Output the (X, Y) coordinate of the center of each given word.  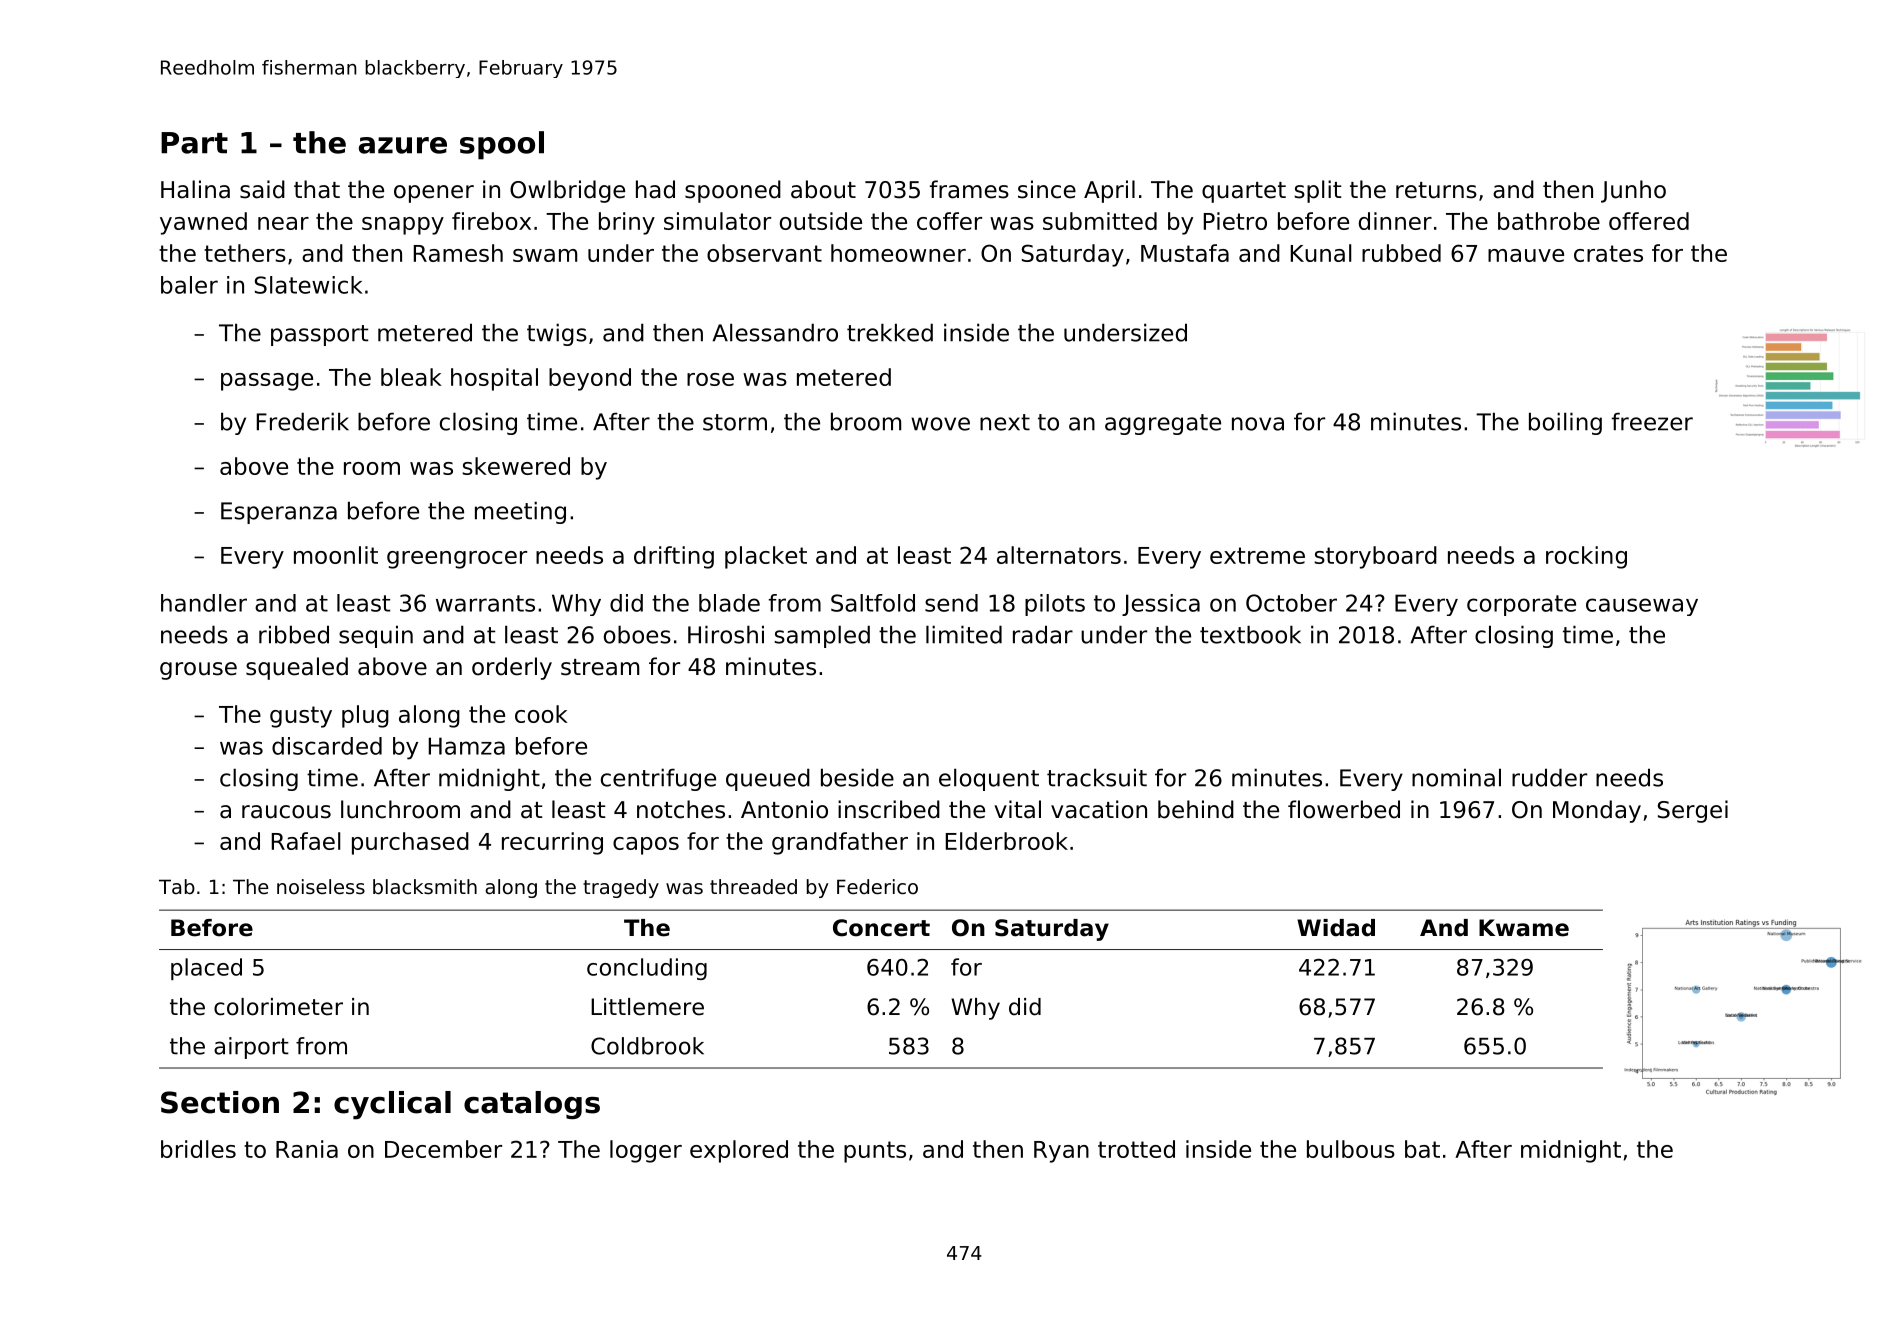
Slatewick (309, 285)
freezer (1652, 421)
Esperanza (279, 513)
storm (735, 422)
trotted (1136, 1149)
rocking (1586, 557)
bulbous (1351, 1149)
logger (646, 1151)
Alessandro (775, 332)
